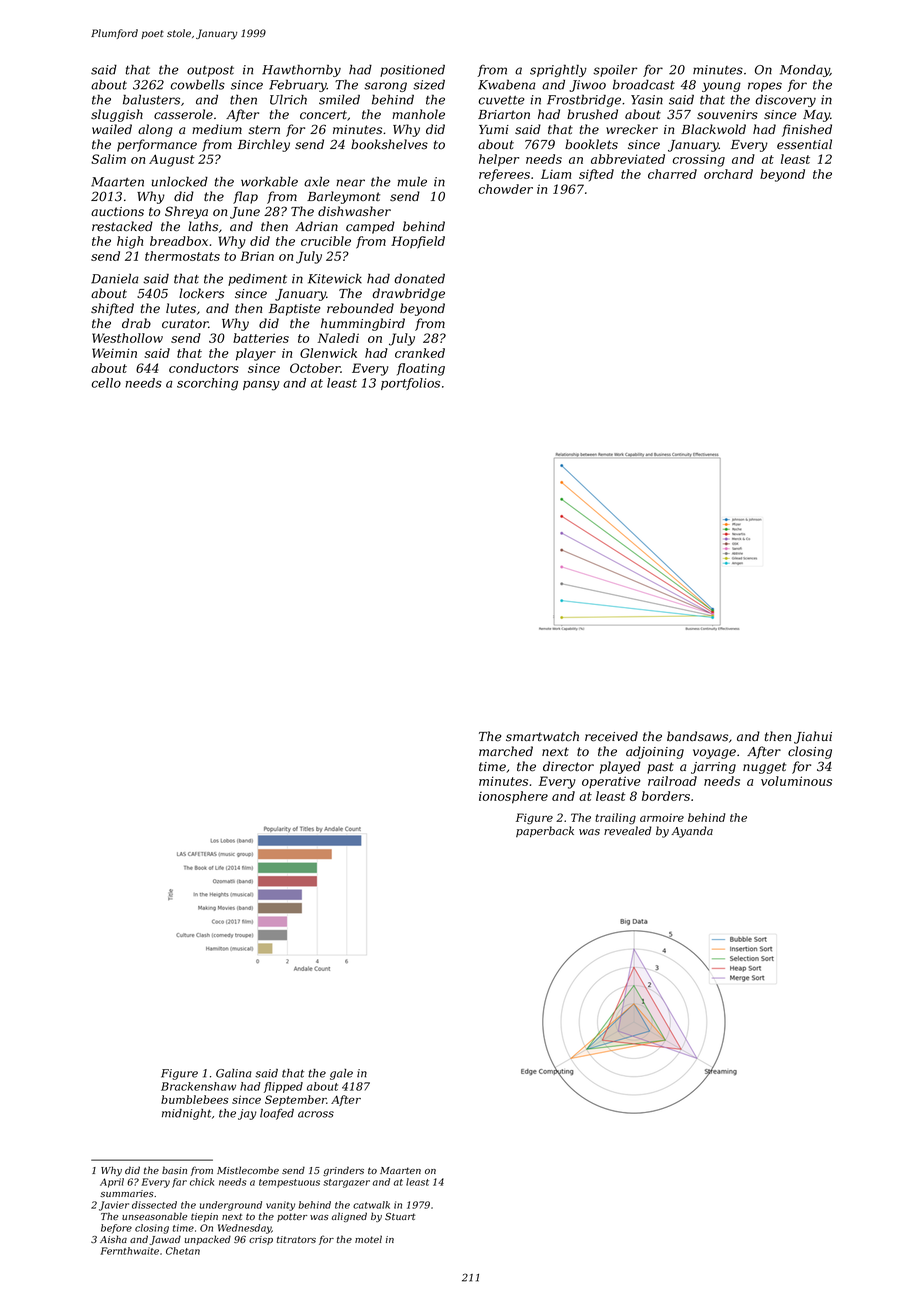  Describe the element at coordinates (545, 832) in the screenshot. I see `paperback` at that location.
